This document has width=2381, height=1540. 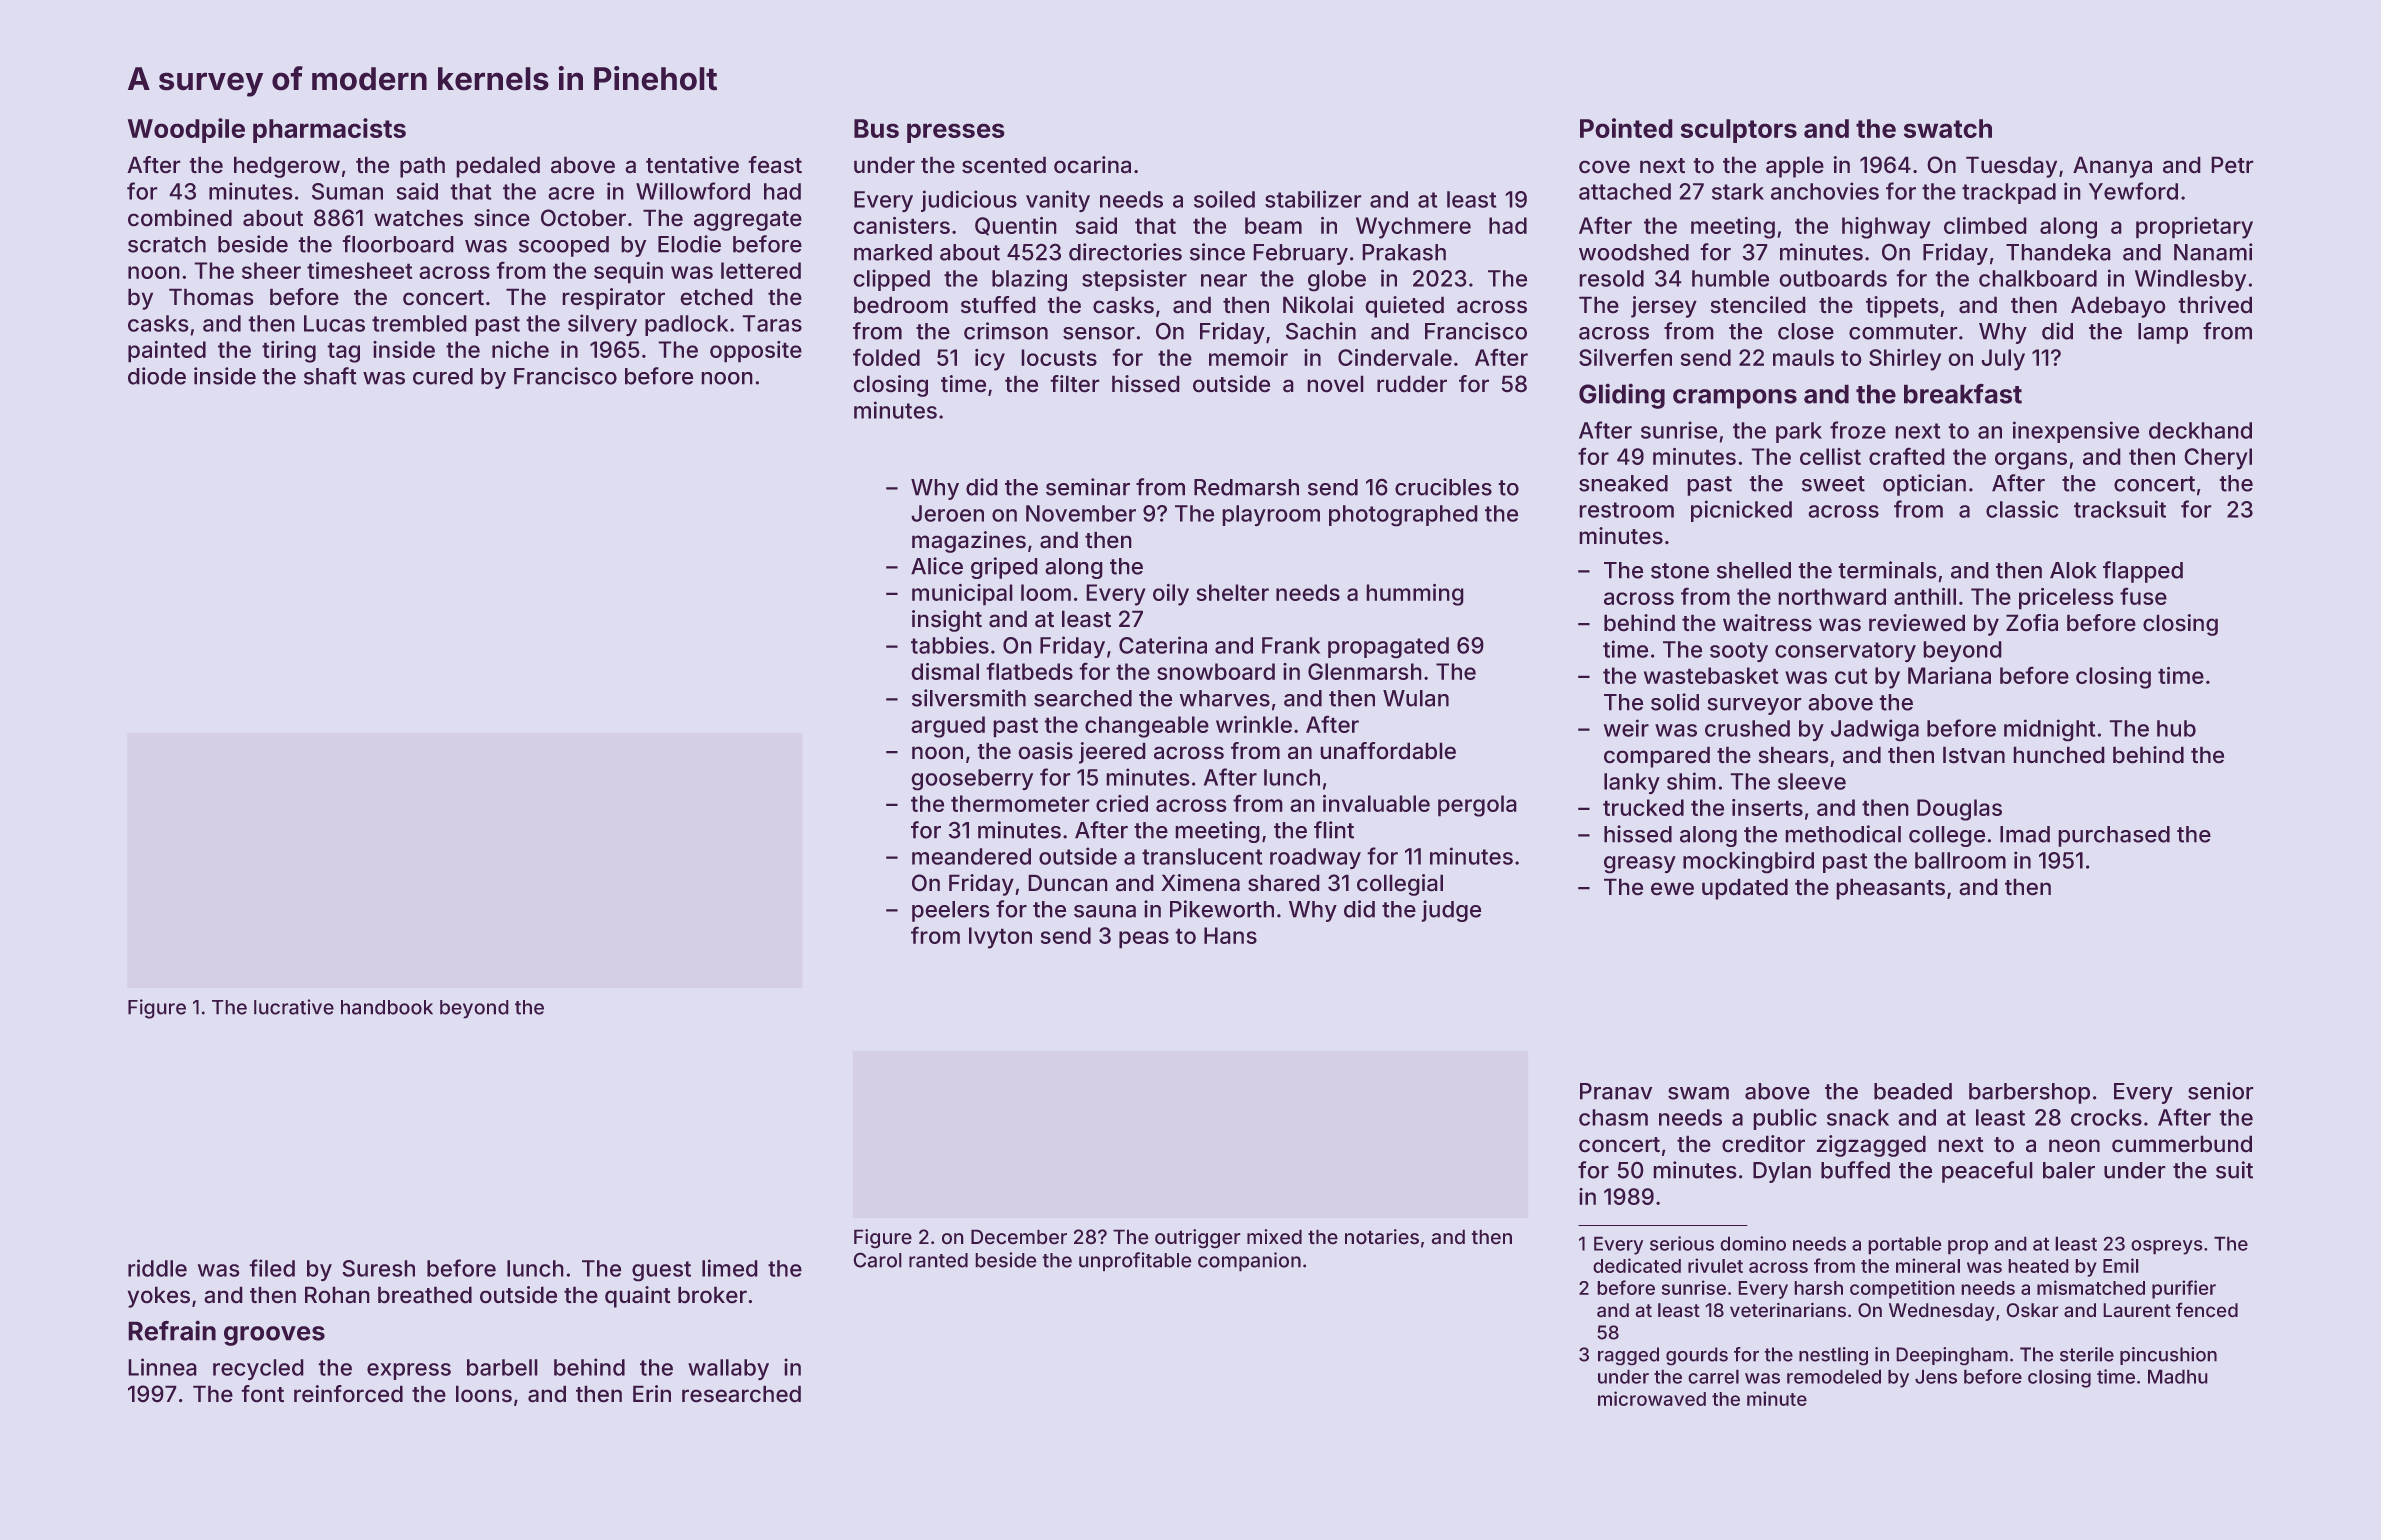 What do you see at coordinates (1640, 865) in the document?
I see `greasy` at bounding box center [1640, 865].
